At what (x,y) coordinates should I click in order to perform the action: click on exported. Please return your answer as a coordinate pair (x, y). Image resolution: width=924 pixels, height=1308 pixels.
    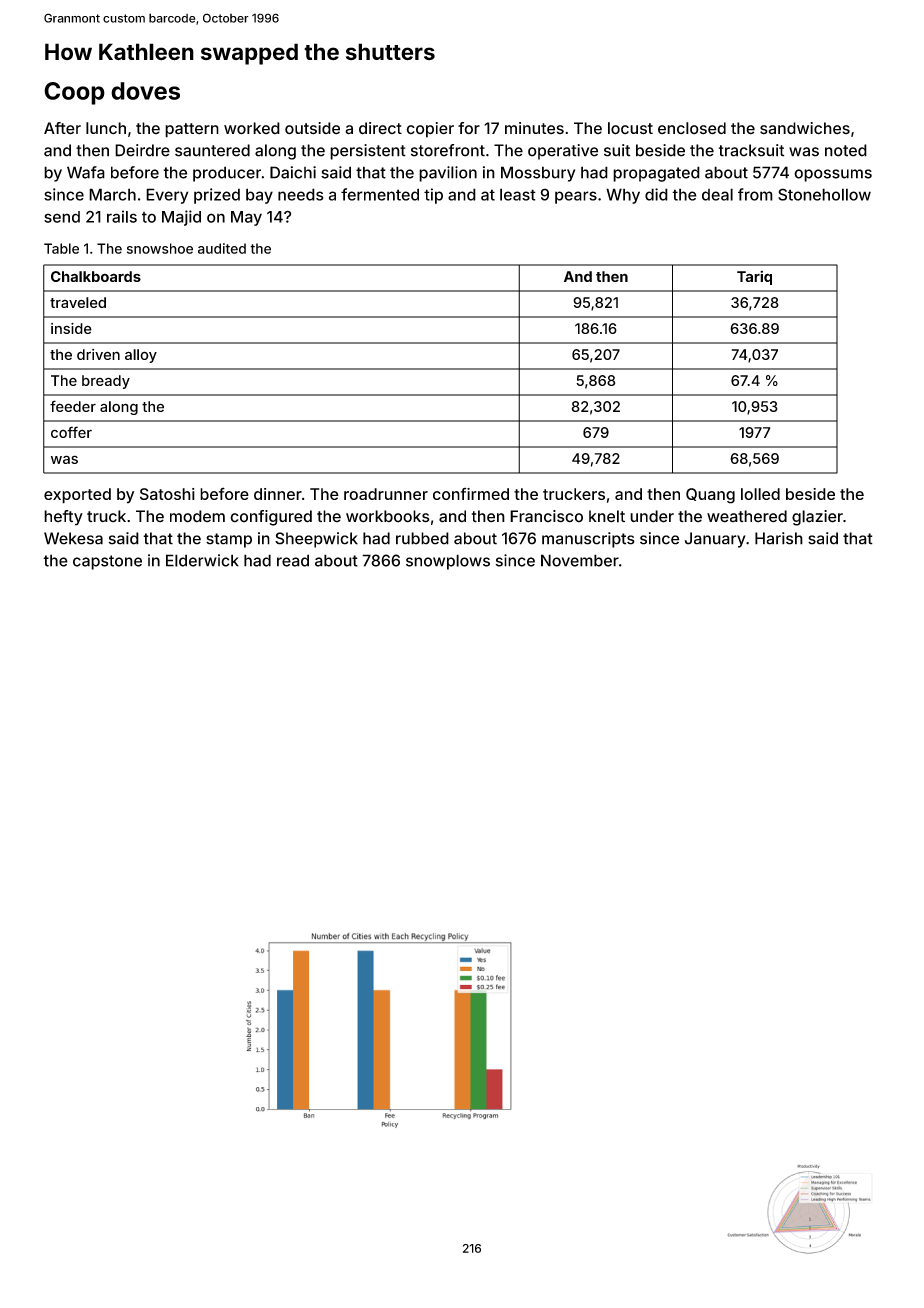
    Looking at the image, I should click on (77, 496).
